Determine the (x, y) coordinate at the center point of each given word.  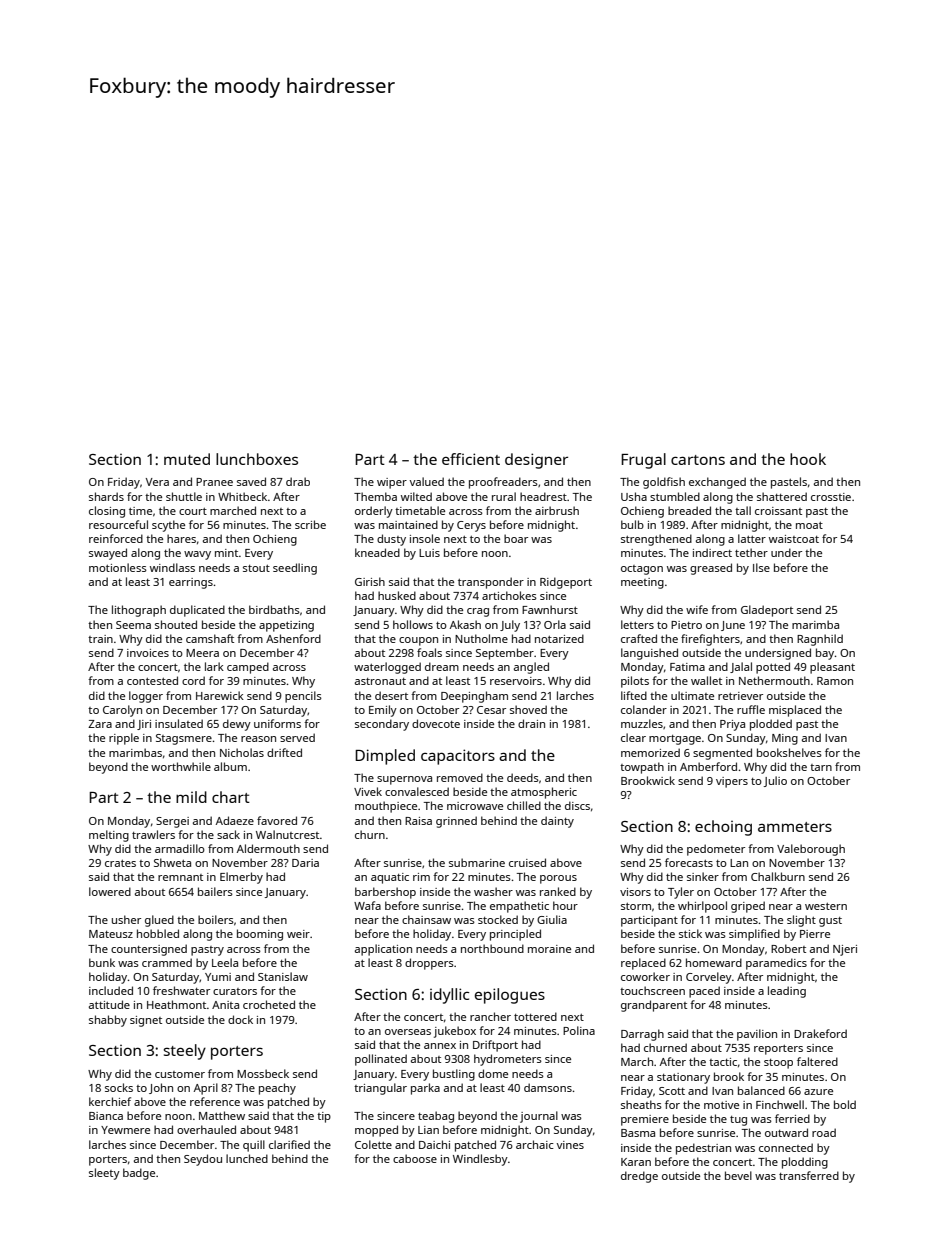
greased (711, 569)
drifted (284, 752)
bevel (738, 1175)
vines (570, 1145)
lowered (110, 891)
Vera (157, 482)
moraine (549, 949)
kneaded (377, 552)
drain (531, 723)
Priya (732, 725)
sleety (104, 1174)
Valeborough (811, 850)
